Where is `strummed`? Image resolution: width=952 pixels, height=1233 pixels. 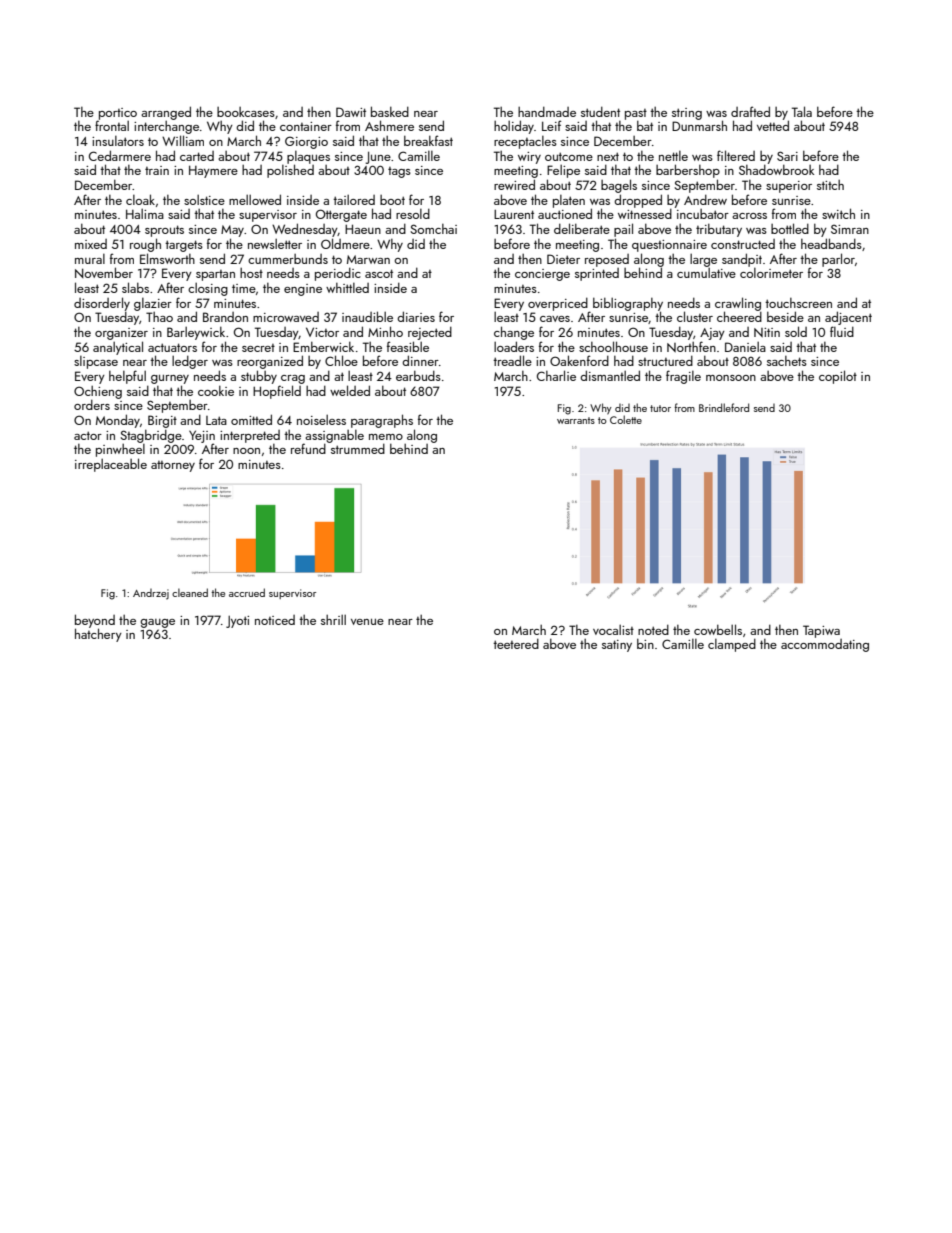
strummed is located at coordinates (358, 449).
